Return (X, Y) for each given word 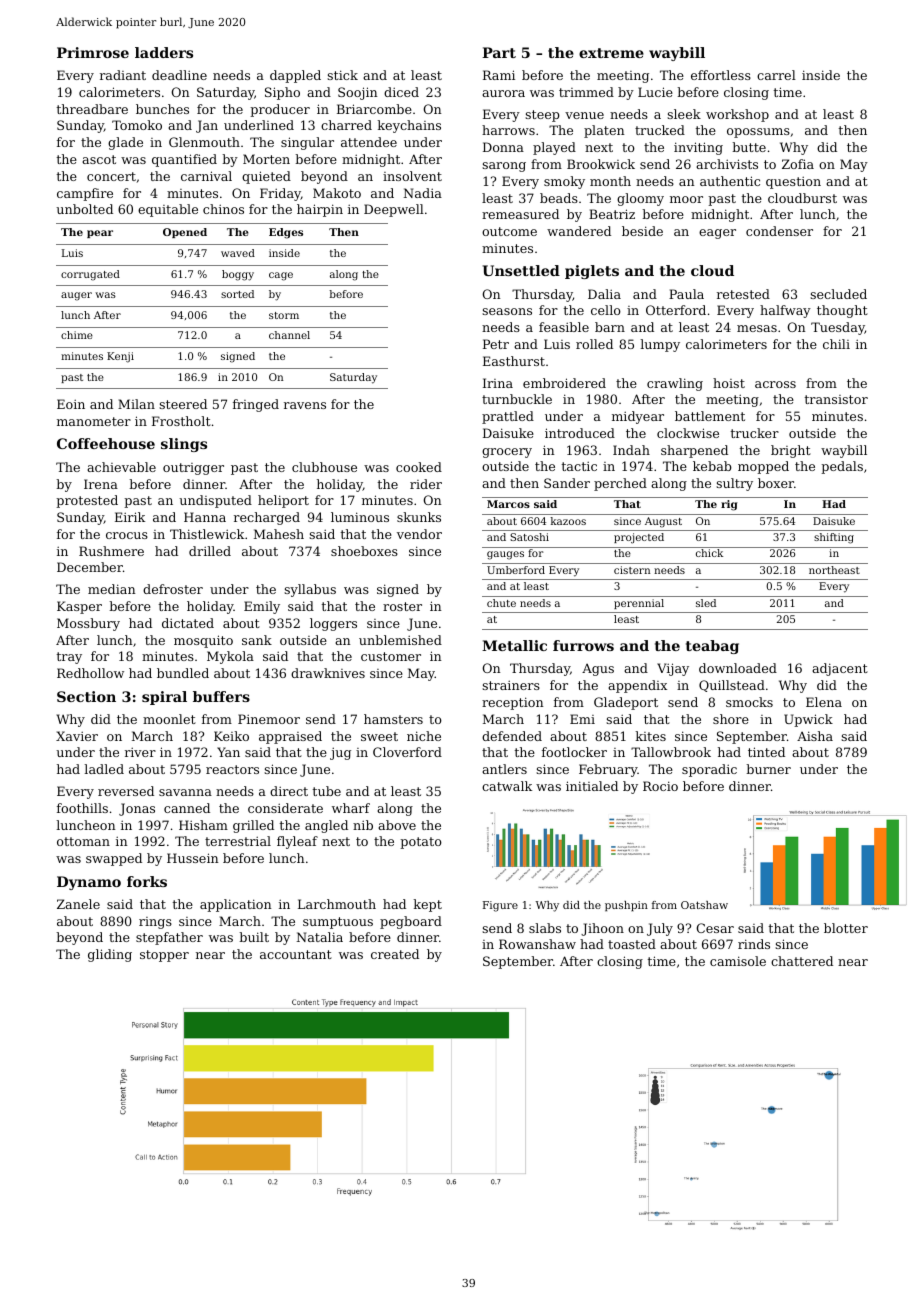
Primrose (93, 52)
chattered (802, 961)
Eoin (71, 404)
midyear (638, 417)
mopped (763, 467)
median (112, 589)
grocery (507, 453)
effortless (721, 75)
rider (426, 484)
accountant (296, 954)
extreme (611, 53)
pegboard (411, 922)
